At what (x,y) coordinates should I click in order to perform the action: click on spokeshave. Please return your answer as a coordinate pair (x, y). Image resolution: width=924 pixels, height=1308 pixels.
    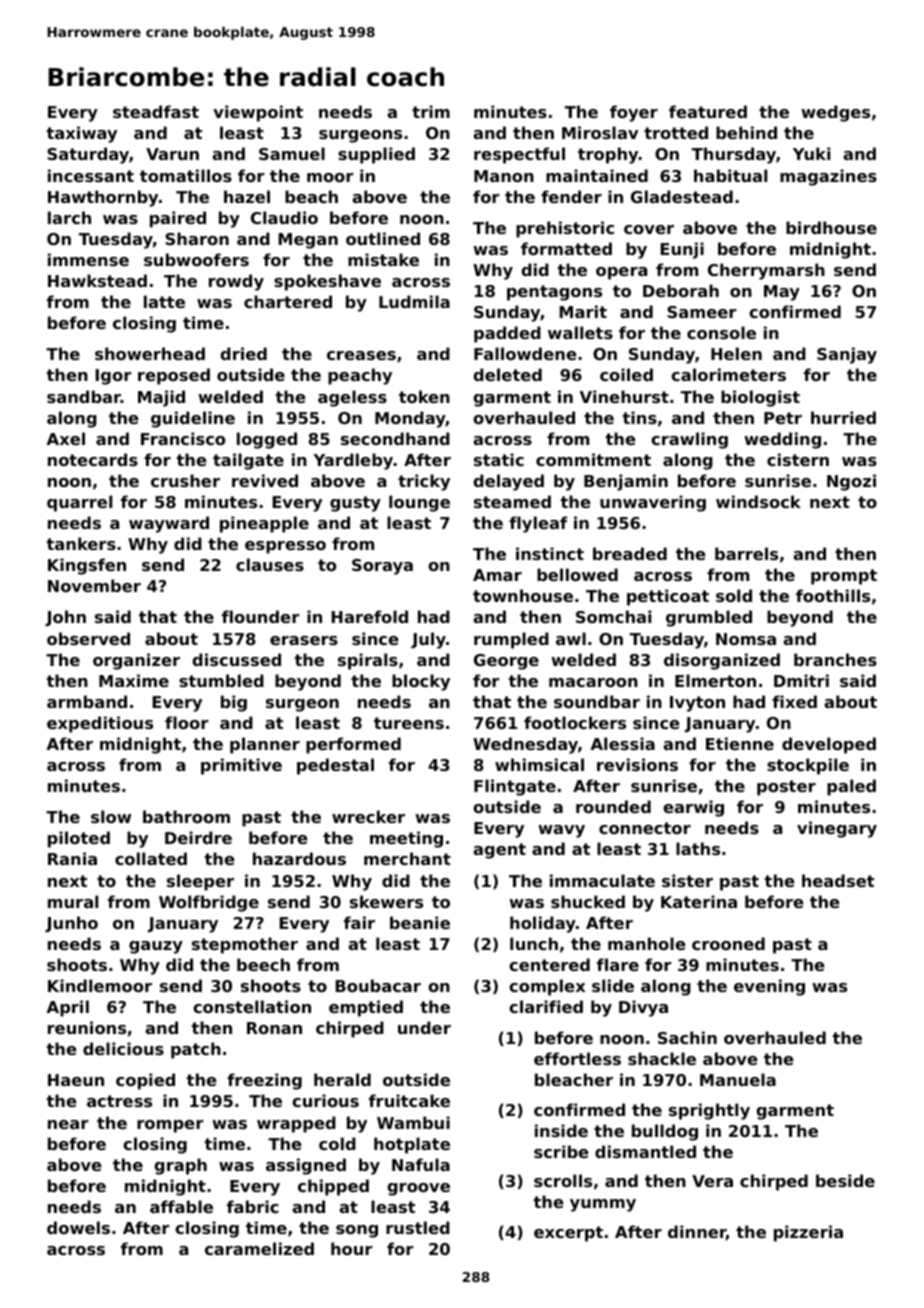
    Looking at the image, I should click on (327, 282).
